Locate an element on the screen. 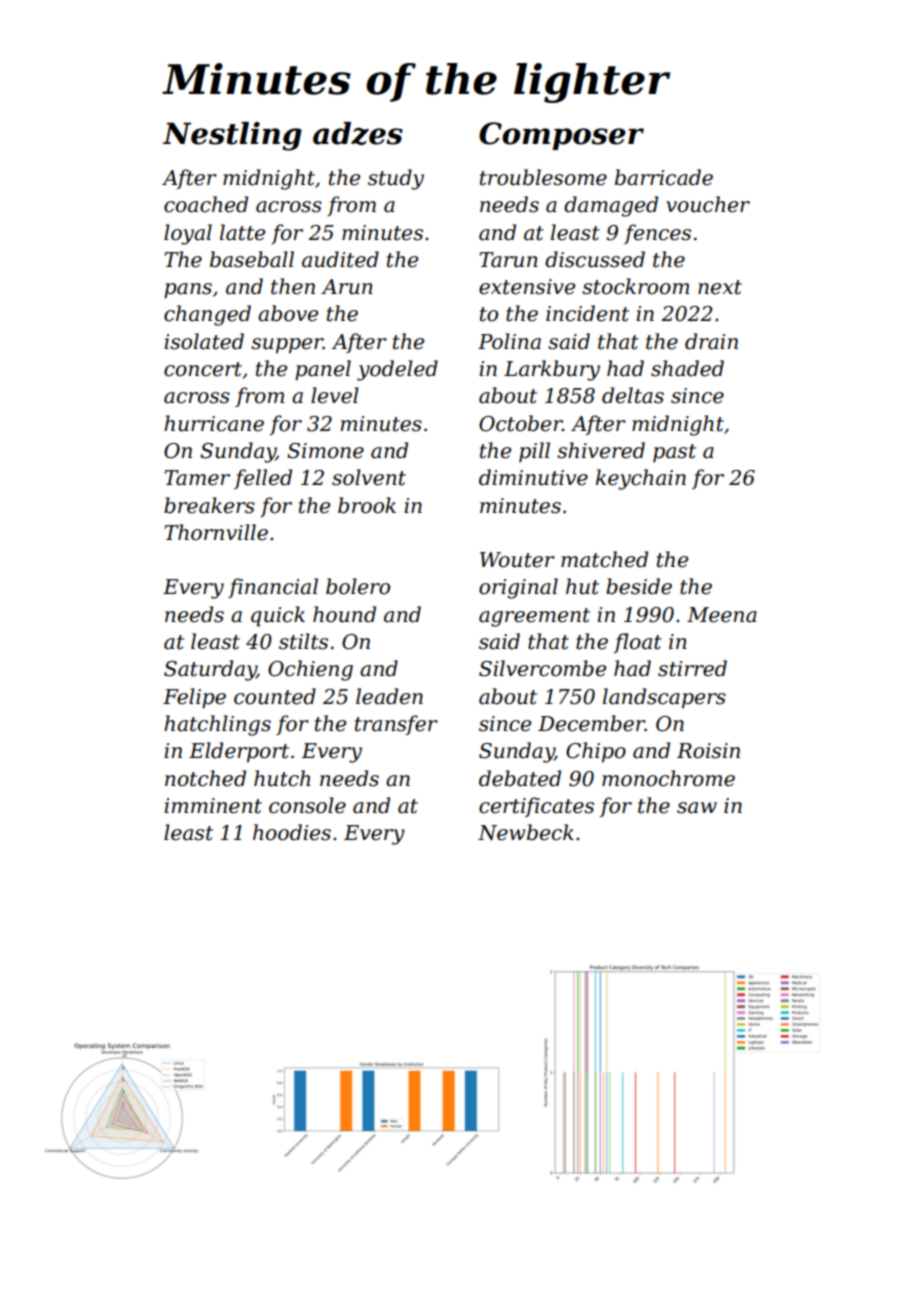  Roisin is located at coordinates (708, 751).
